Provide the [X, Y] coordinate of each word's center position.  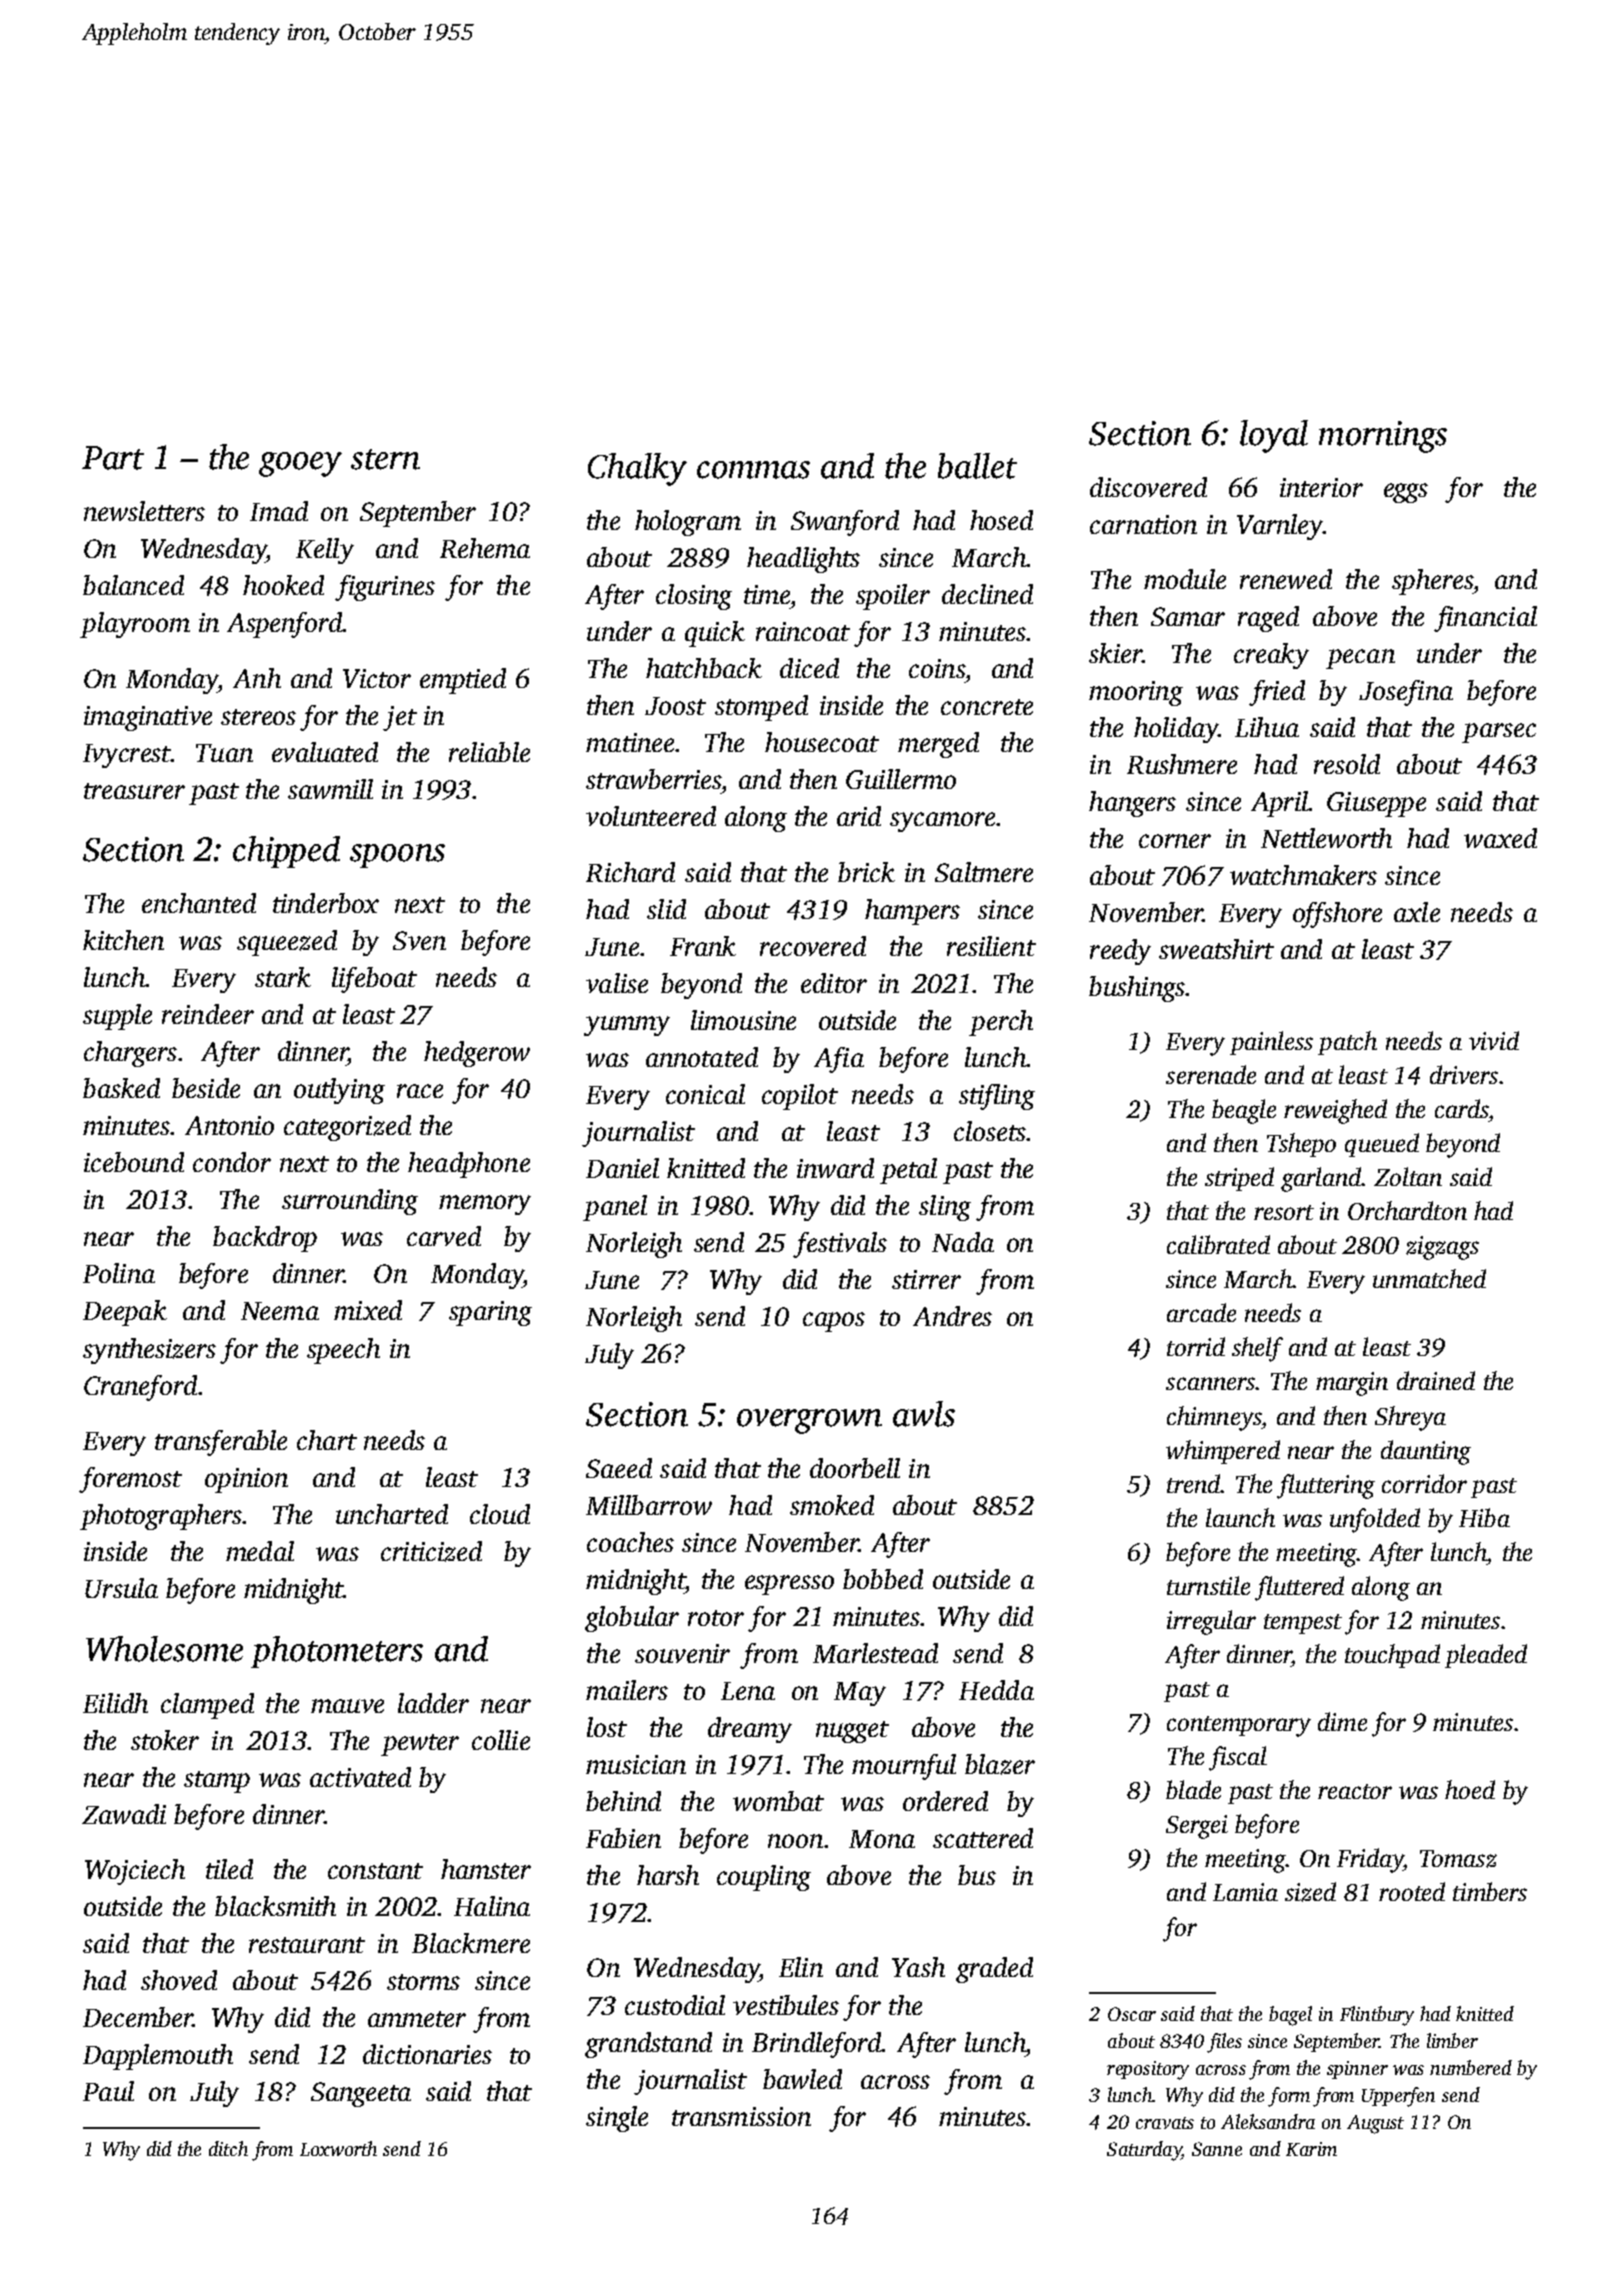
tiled [229, 1869]
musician [636, 1764]
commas [753, 470]
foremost [130, 1480]
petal [908, 1171]
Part [113, 458]
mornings [1383, 437]
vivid [1494, 1040]
